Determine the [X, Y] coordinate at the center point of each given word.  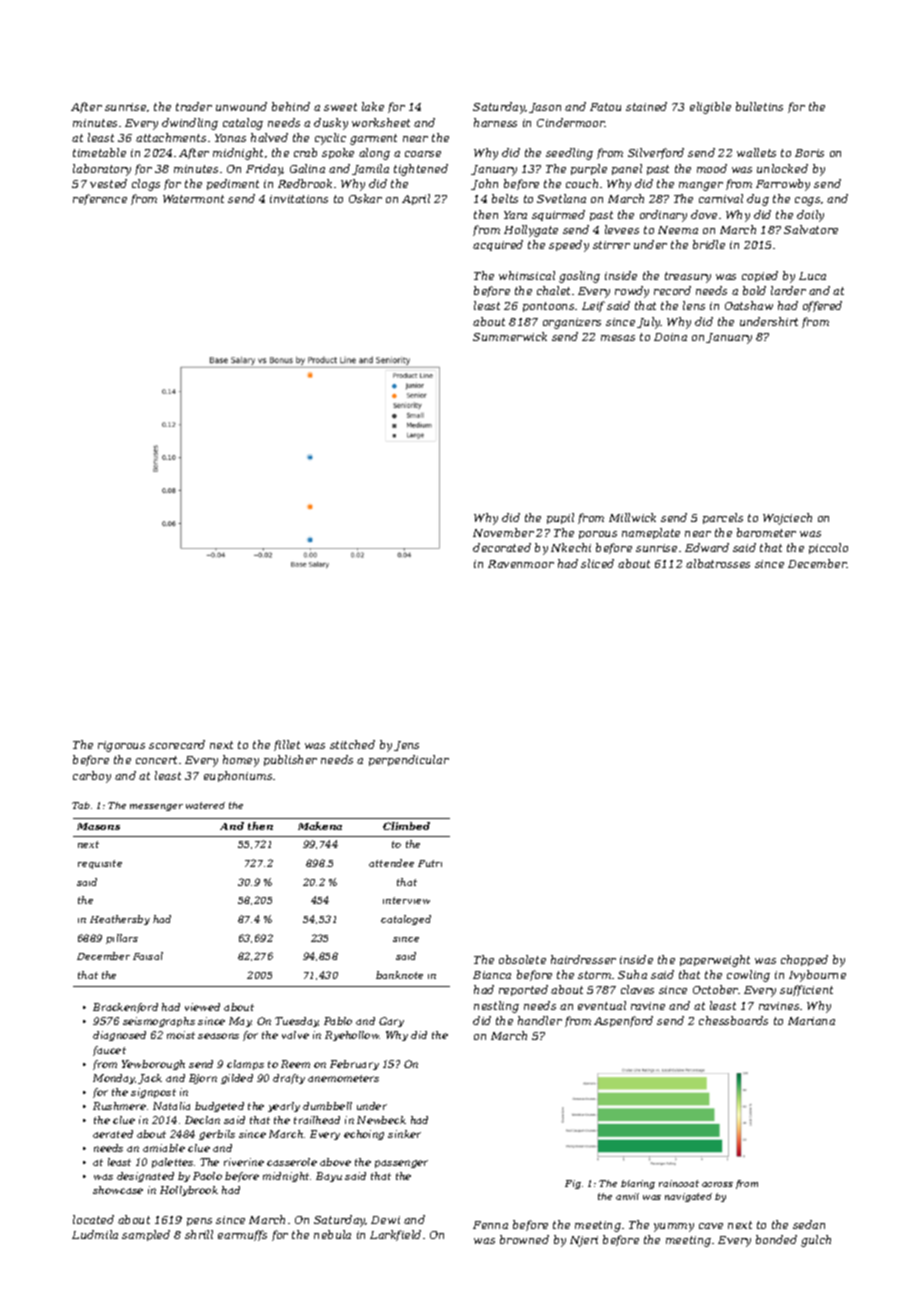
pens [199, 1222]
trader [194, 106]
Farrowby [783, 185]
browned [524, 1239]
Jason [545, 108]
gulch [816, 1241]
